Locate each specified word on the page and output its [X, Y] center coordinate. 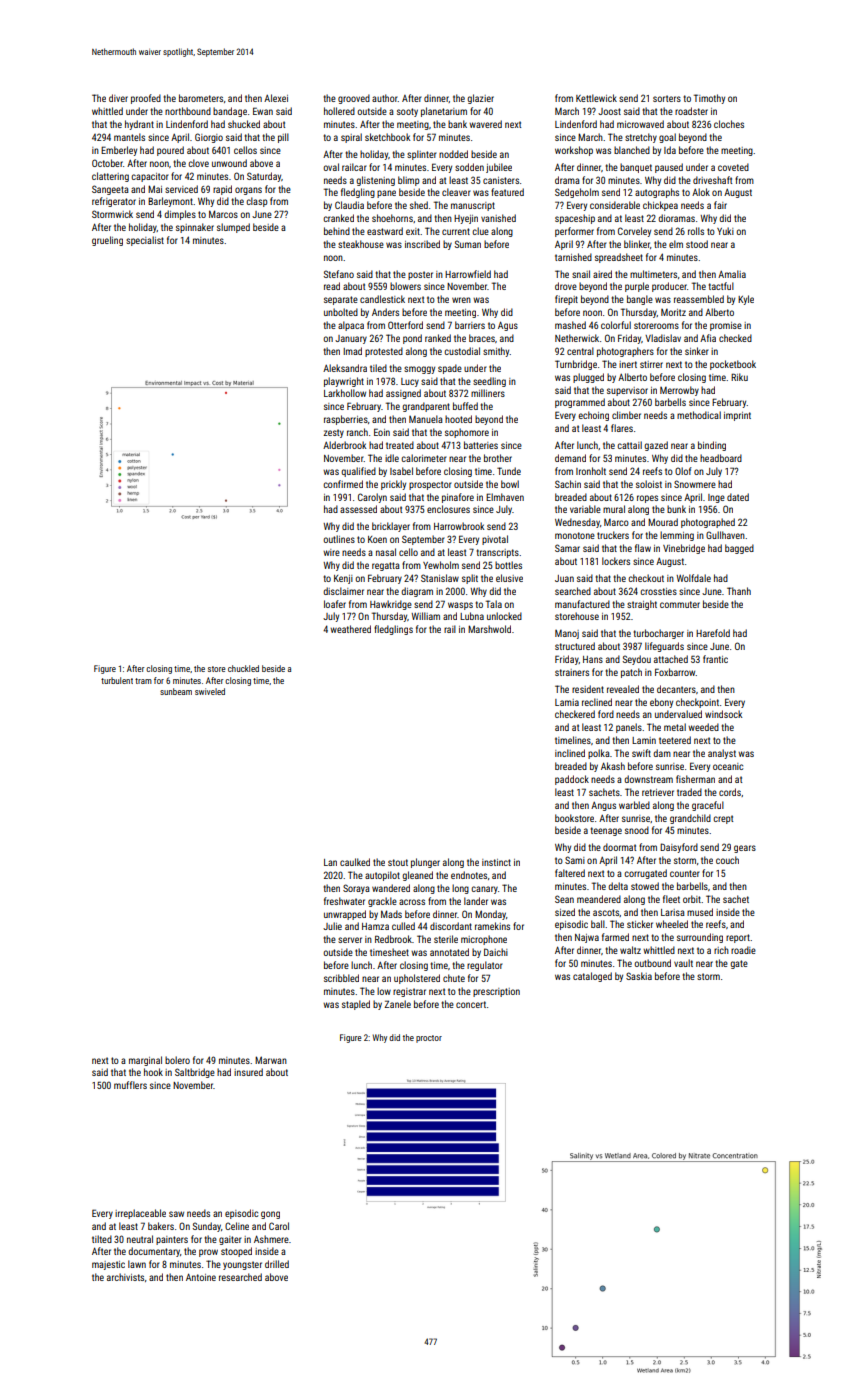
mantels [129, 137]
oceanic [728, 766]
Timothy [709, 99]
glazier [480, 99]
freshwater [344, 901]
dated [738, 497]
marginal [145, 1061]
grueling [107, 241]
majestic [108, 1265]
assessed [358, 509]
